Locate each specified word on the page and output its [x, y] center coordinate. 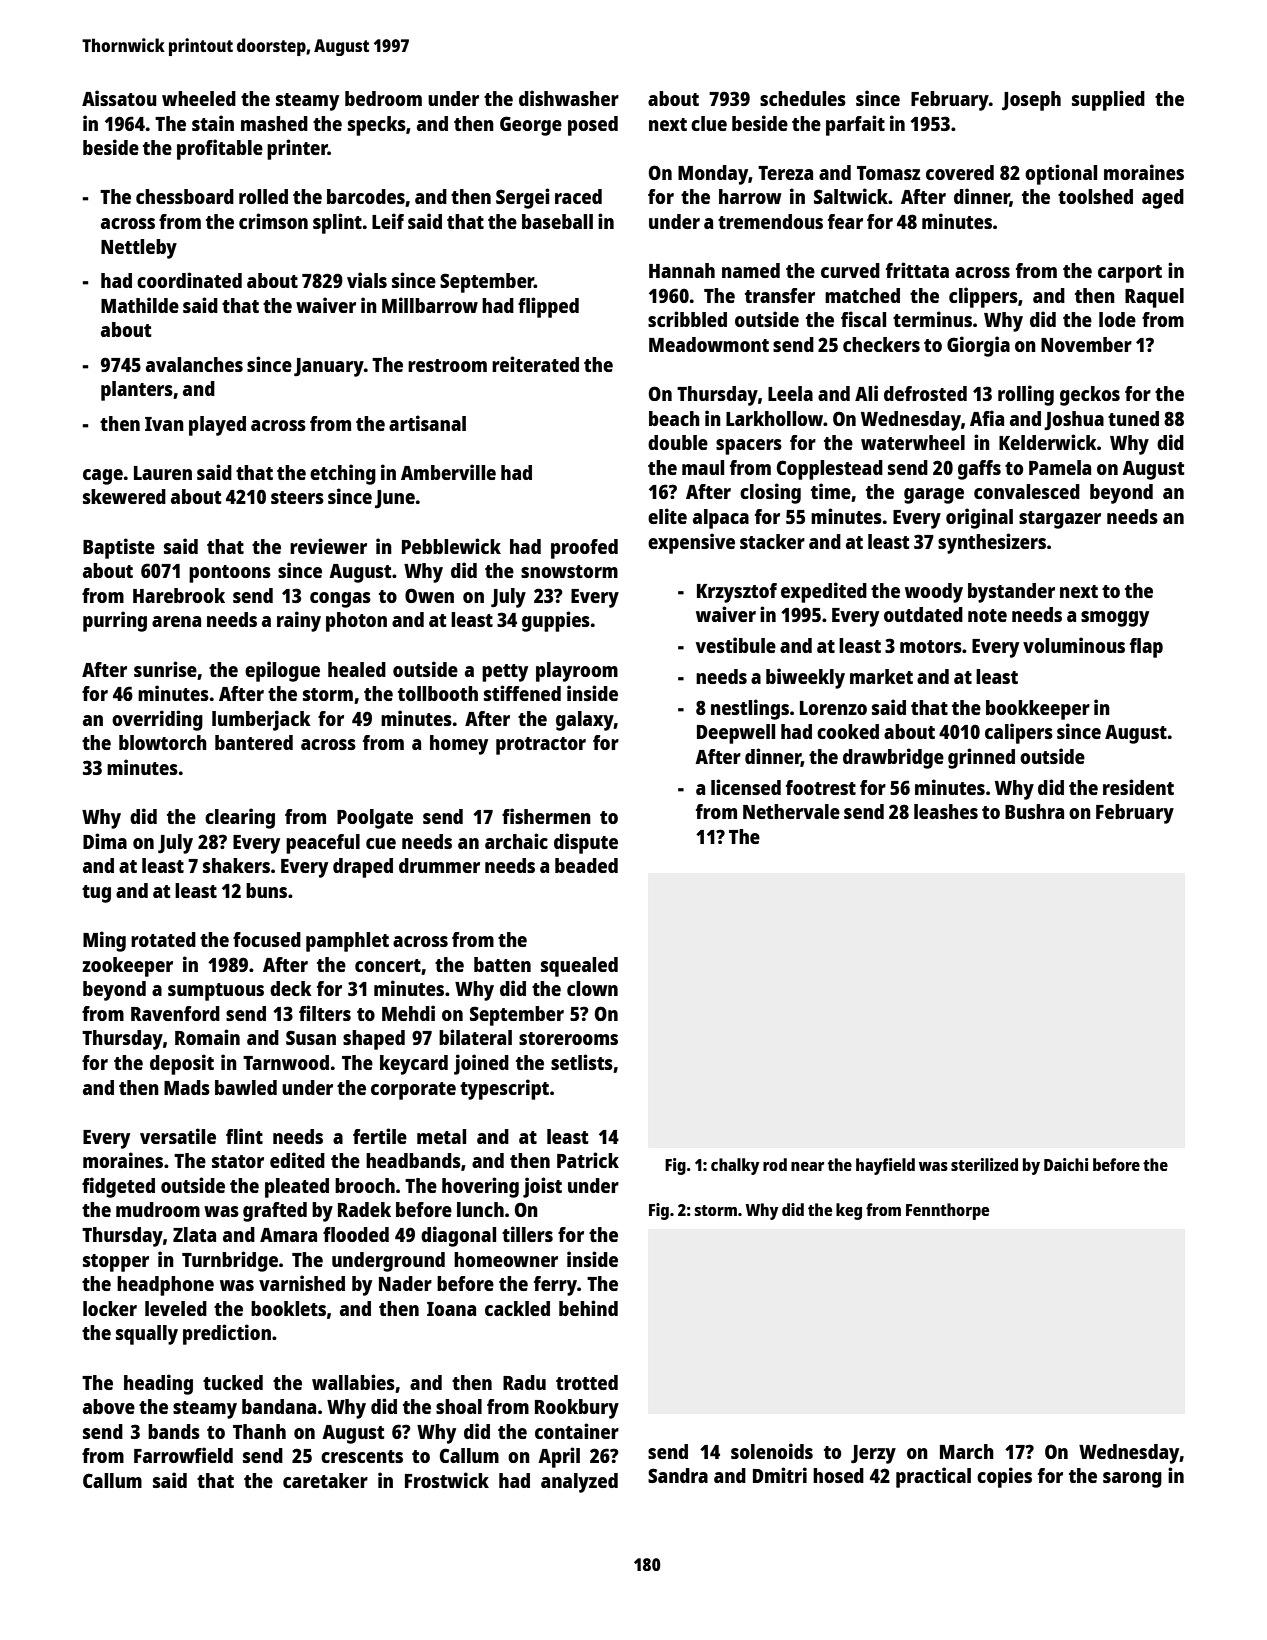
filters [325, 1013]
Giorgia [978, 346]
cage [103, 477]
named [751, 270]
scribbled [687, 319]
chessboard [185, 196]
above [109, 1406]
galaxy [585, 721]
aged [1163, 199]
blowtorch [163, 742]
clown [592, 988]
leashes [946, 811]
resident [1138, 787]
